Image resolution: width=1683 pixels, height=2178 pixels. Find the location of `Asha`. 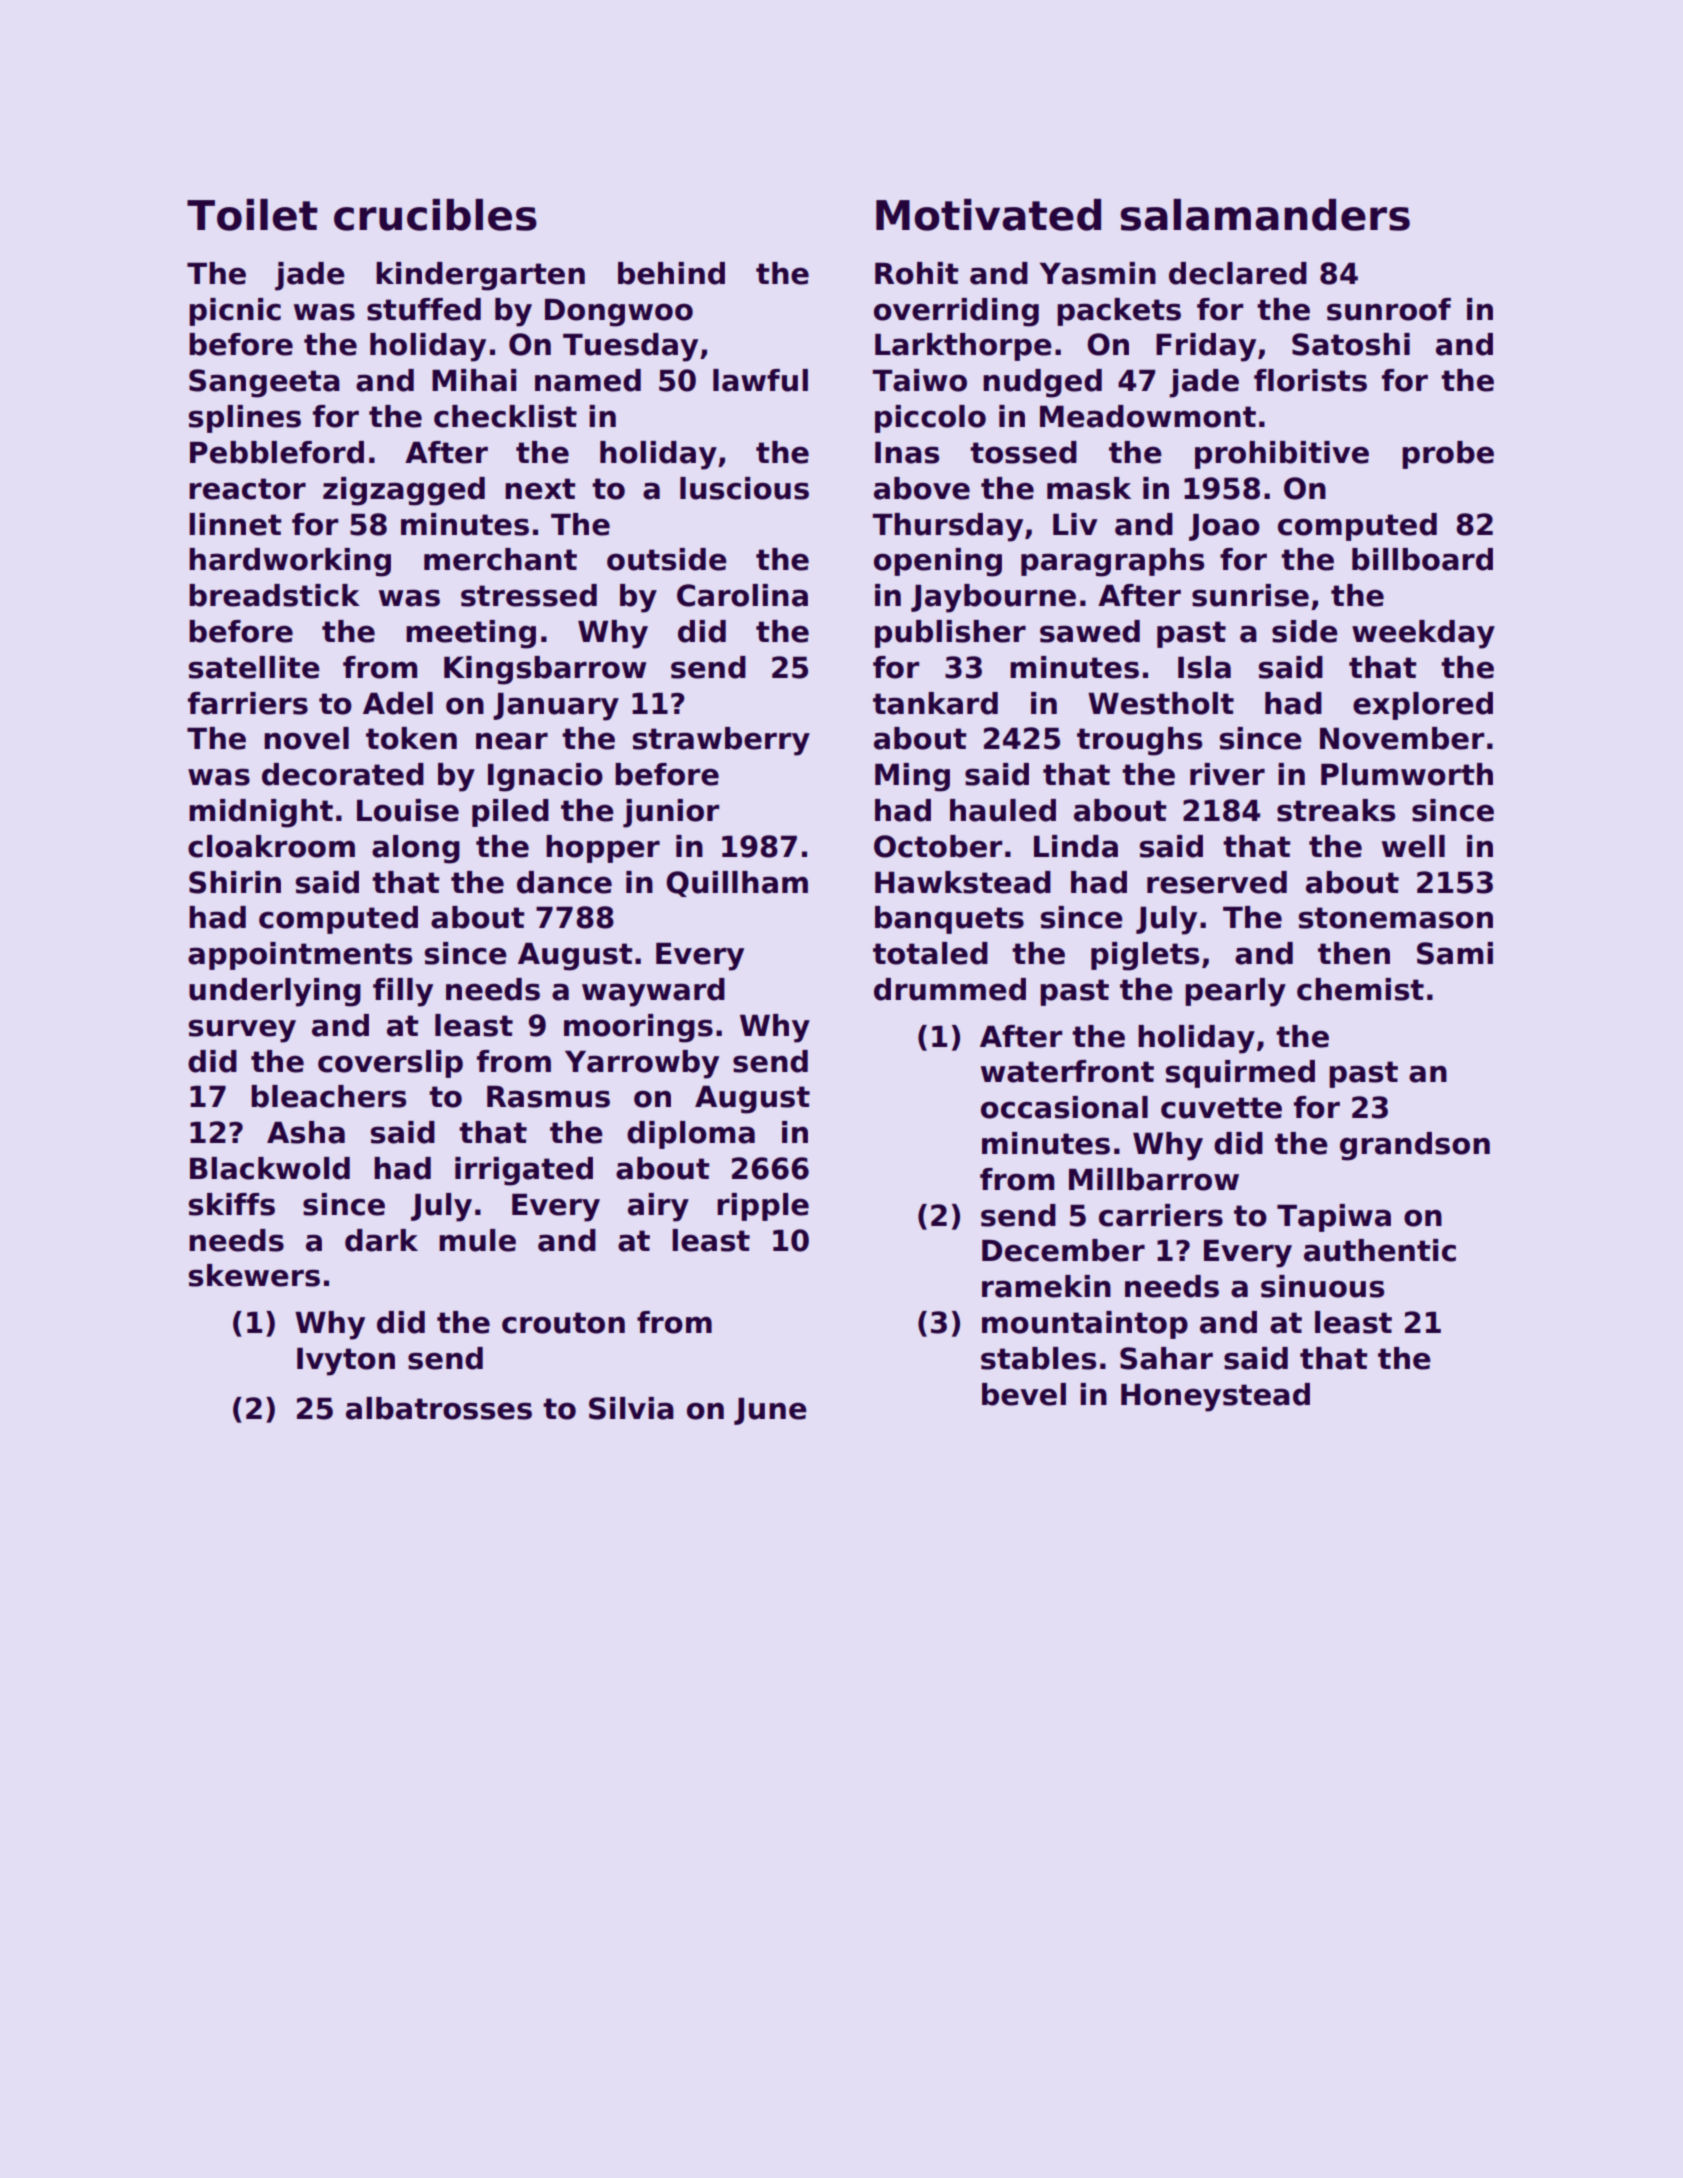

Asha is located at coordinates (306, 1132).
